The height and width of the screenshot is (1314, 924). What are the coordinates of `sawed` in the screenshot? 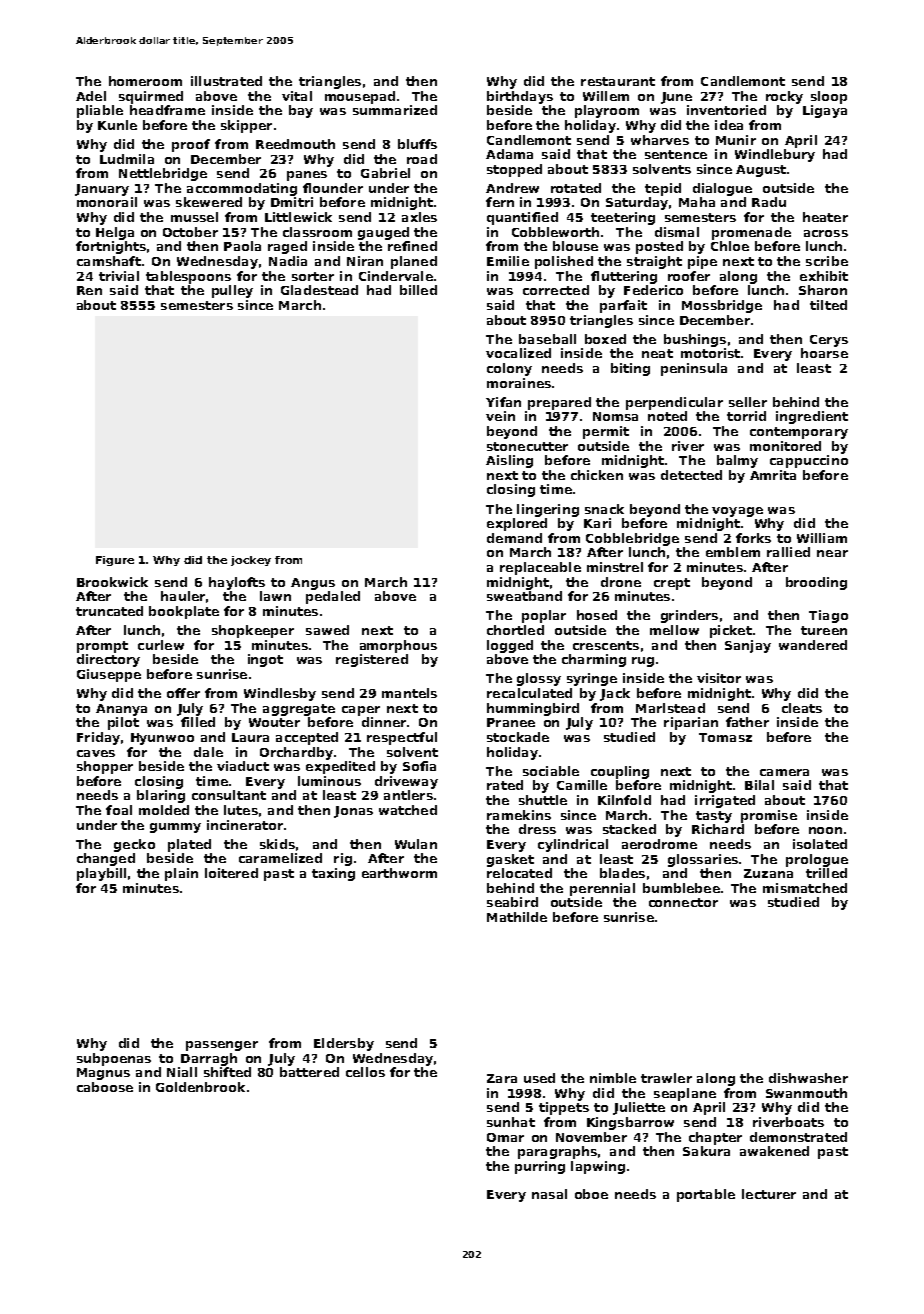 It's located at (327, 630).
